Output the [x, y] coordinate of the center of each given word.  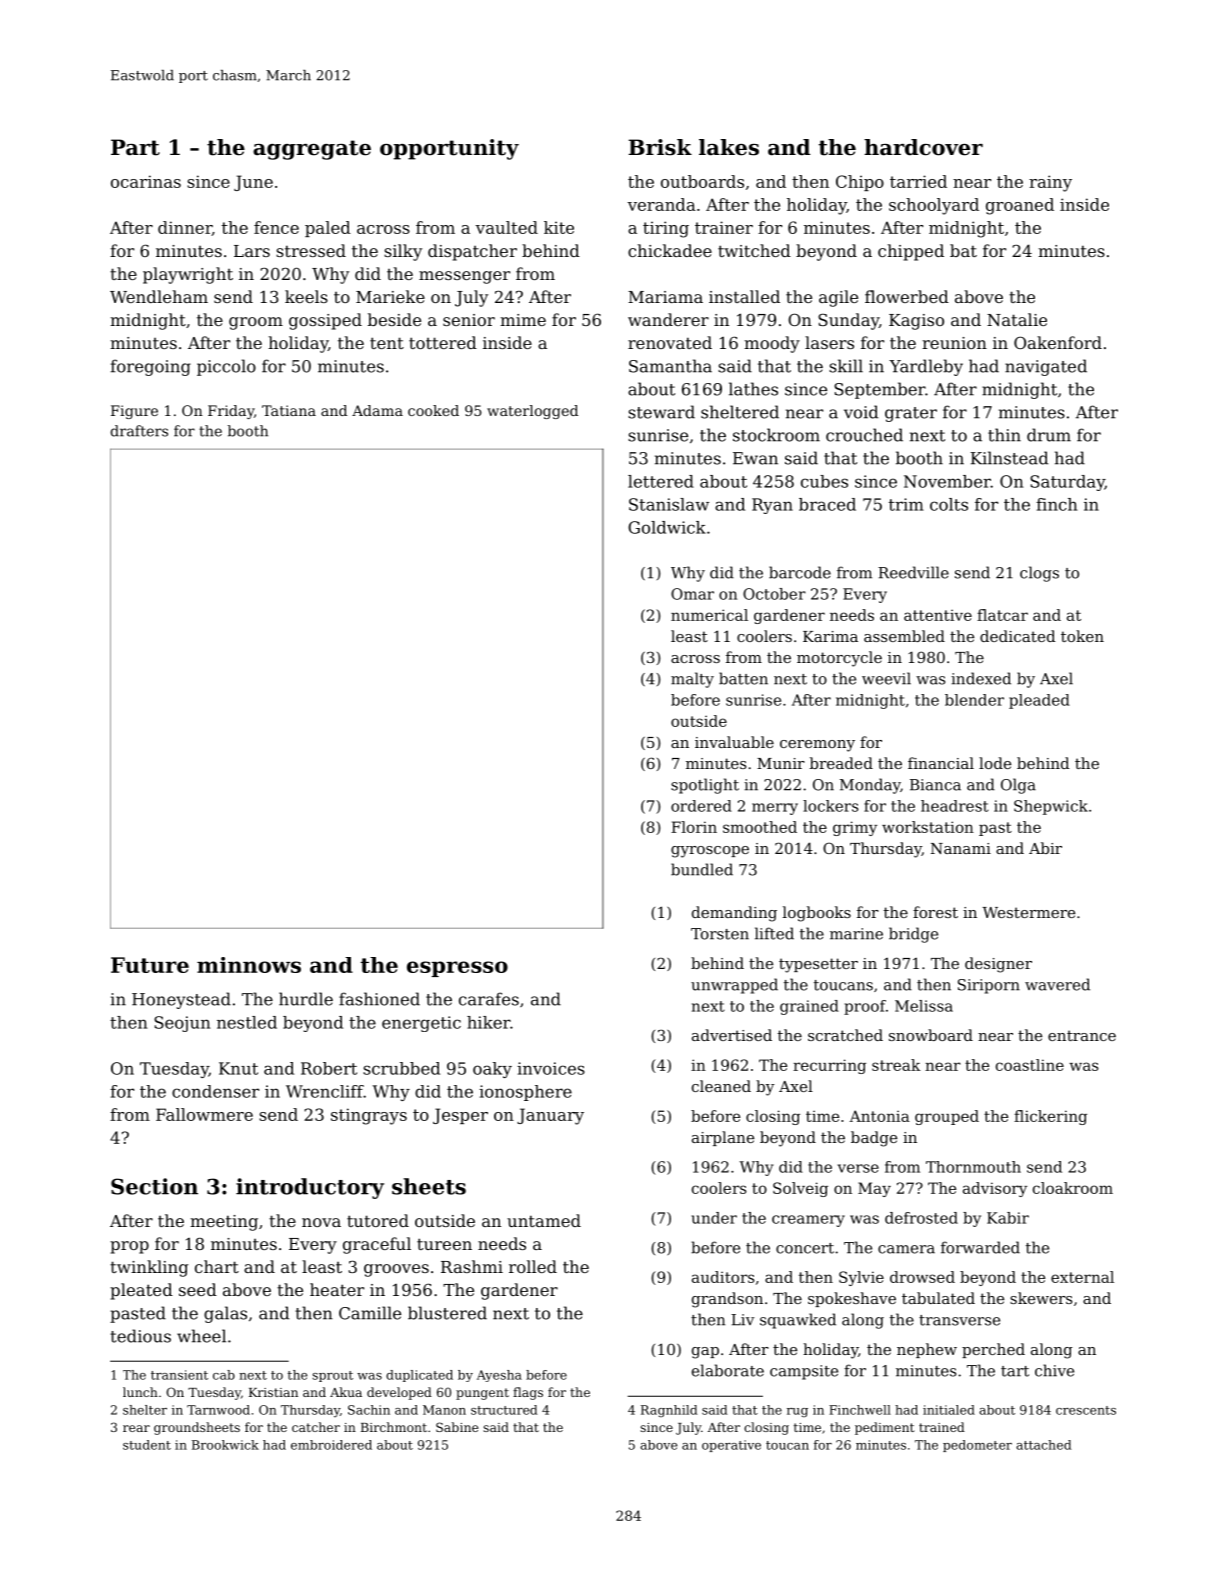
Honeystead [181, 1000]
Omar [692, 594]
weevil [886, 678]
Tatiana [289, 410]
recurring [829, 1066]
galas [225, 1314]
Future [150, 965]
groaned [1020, 206]
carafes [489, 999]
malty [692, 680]
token [1082, 636]
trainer [724, 227]
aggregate [312, 150]
